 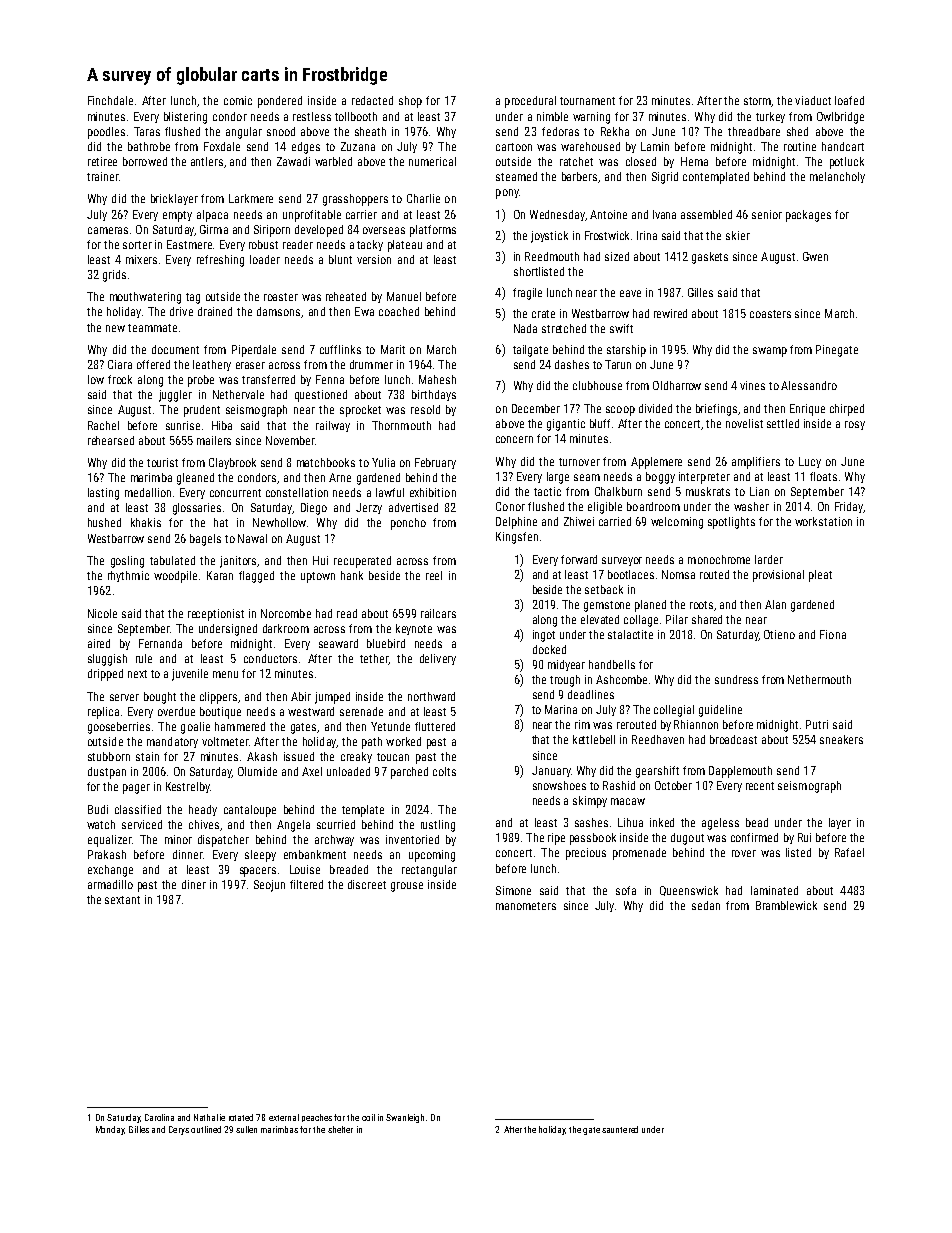 I want to click on sluggish, so click(x=107, y=660).
